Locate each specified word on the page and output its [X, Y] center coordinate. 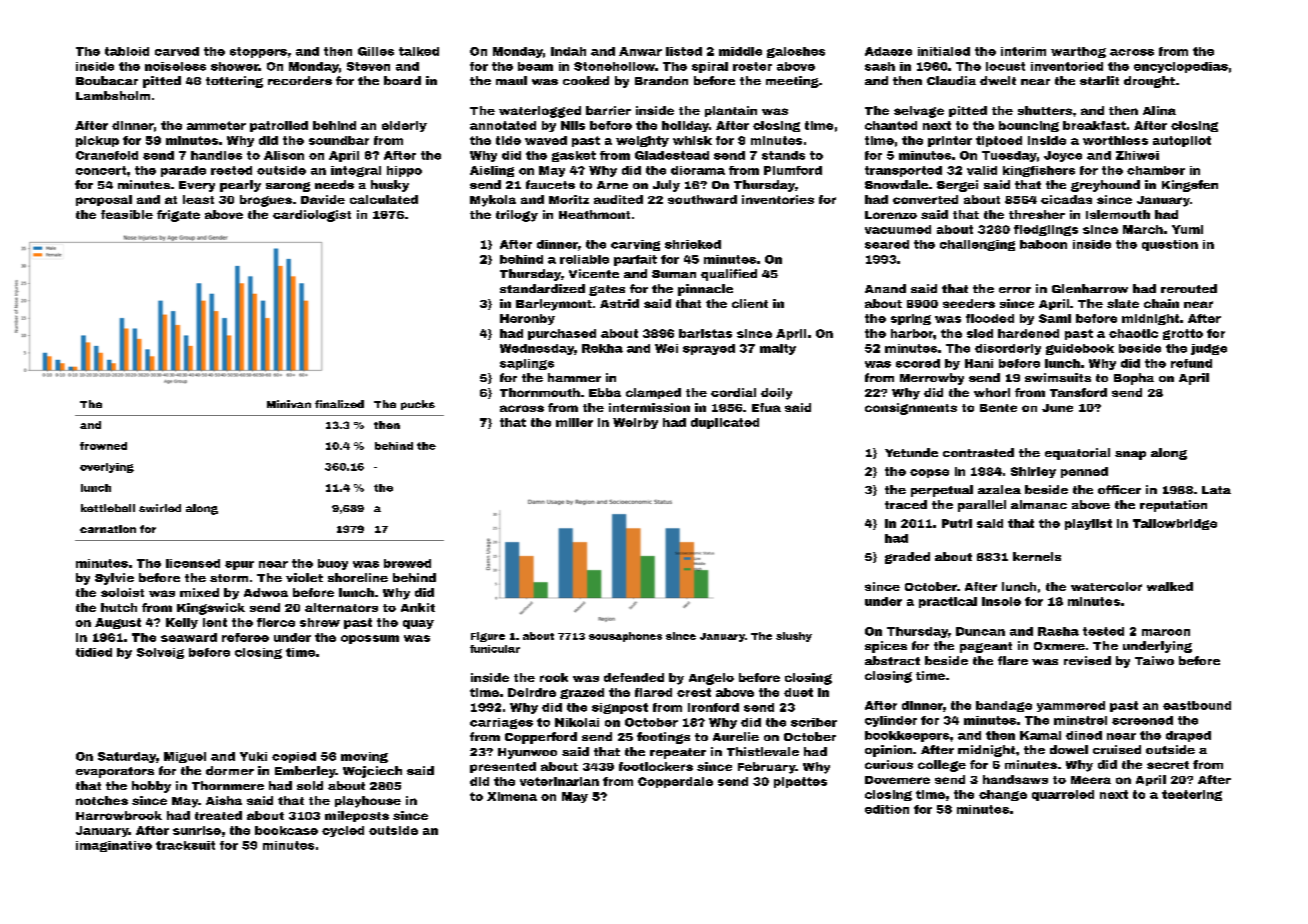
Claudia [951, 80]
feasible [127, 214]
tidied [94, 652]
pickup [97, 141]
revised [1087, 660]
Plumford [793, 170]
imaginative [114, 846]
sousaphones [625, 637]
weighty [642, 141]
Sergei [957, 186]
